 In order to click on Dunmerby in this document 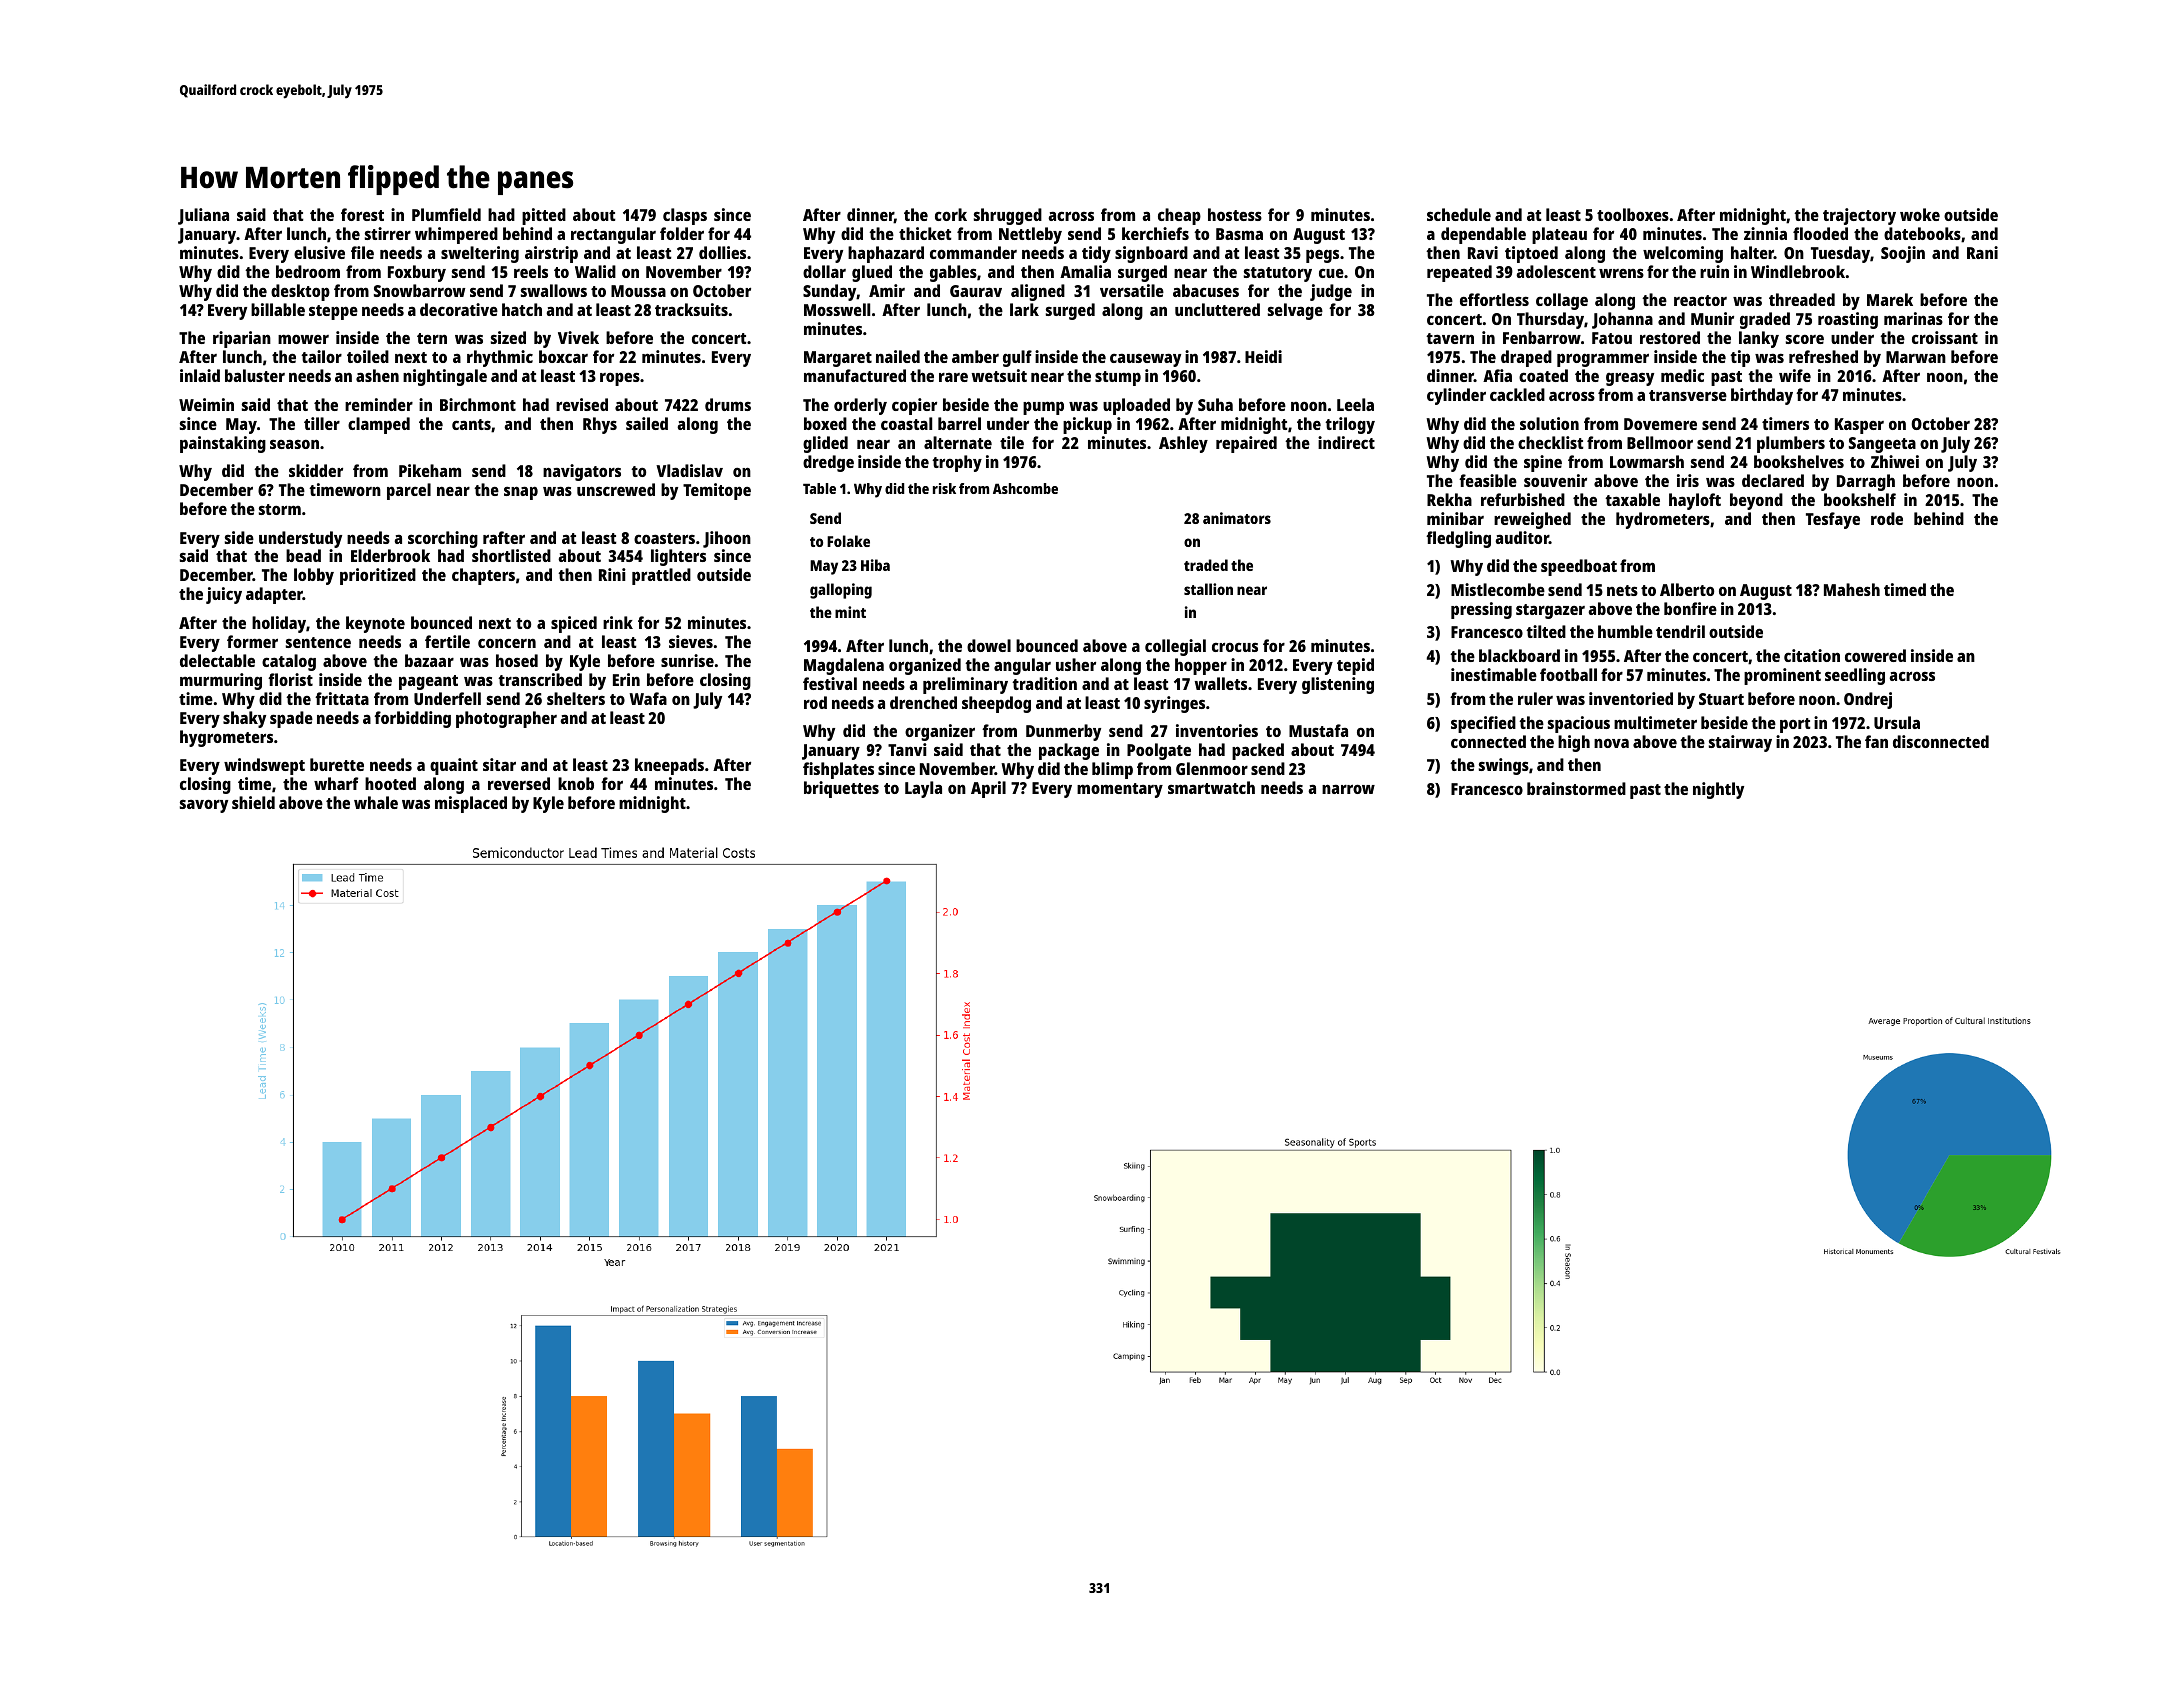, I will do `click(1063, 732)`.
